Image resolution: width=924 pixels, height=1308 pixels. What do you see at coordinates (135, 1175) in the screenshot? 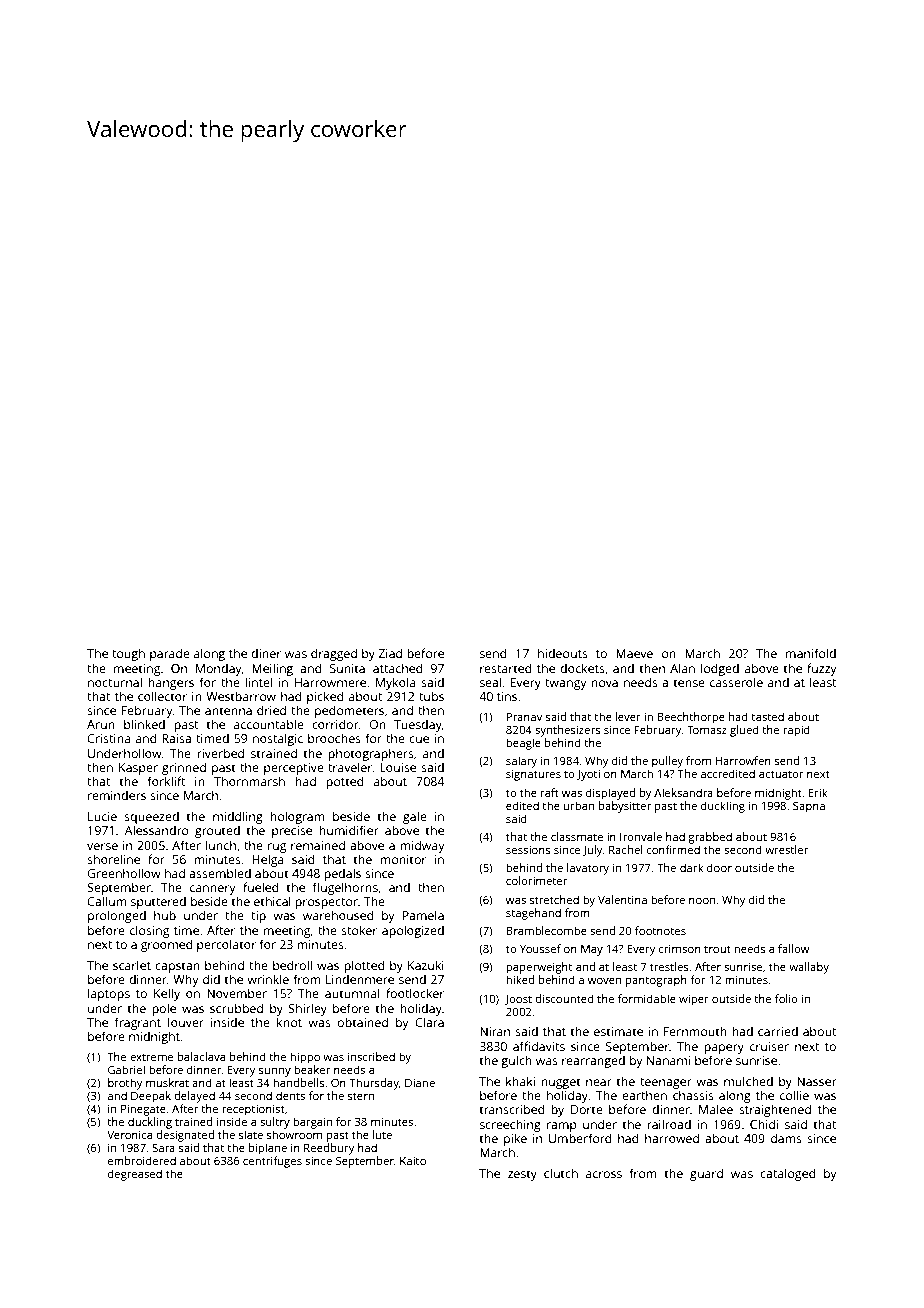
I see `degreased` at bounding box center [135, 1175].
